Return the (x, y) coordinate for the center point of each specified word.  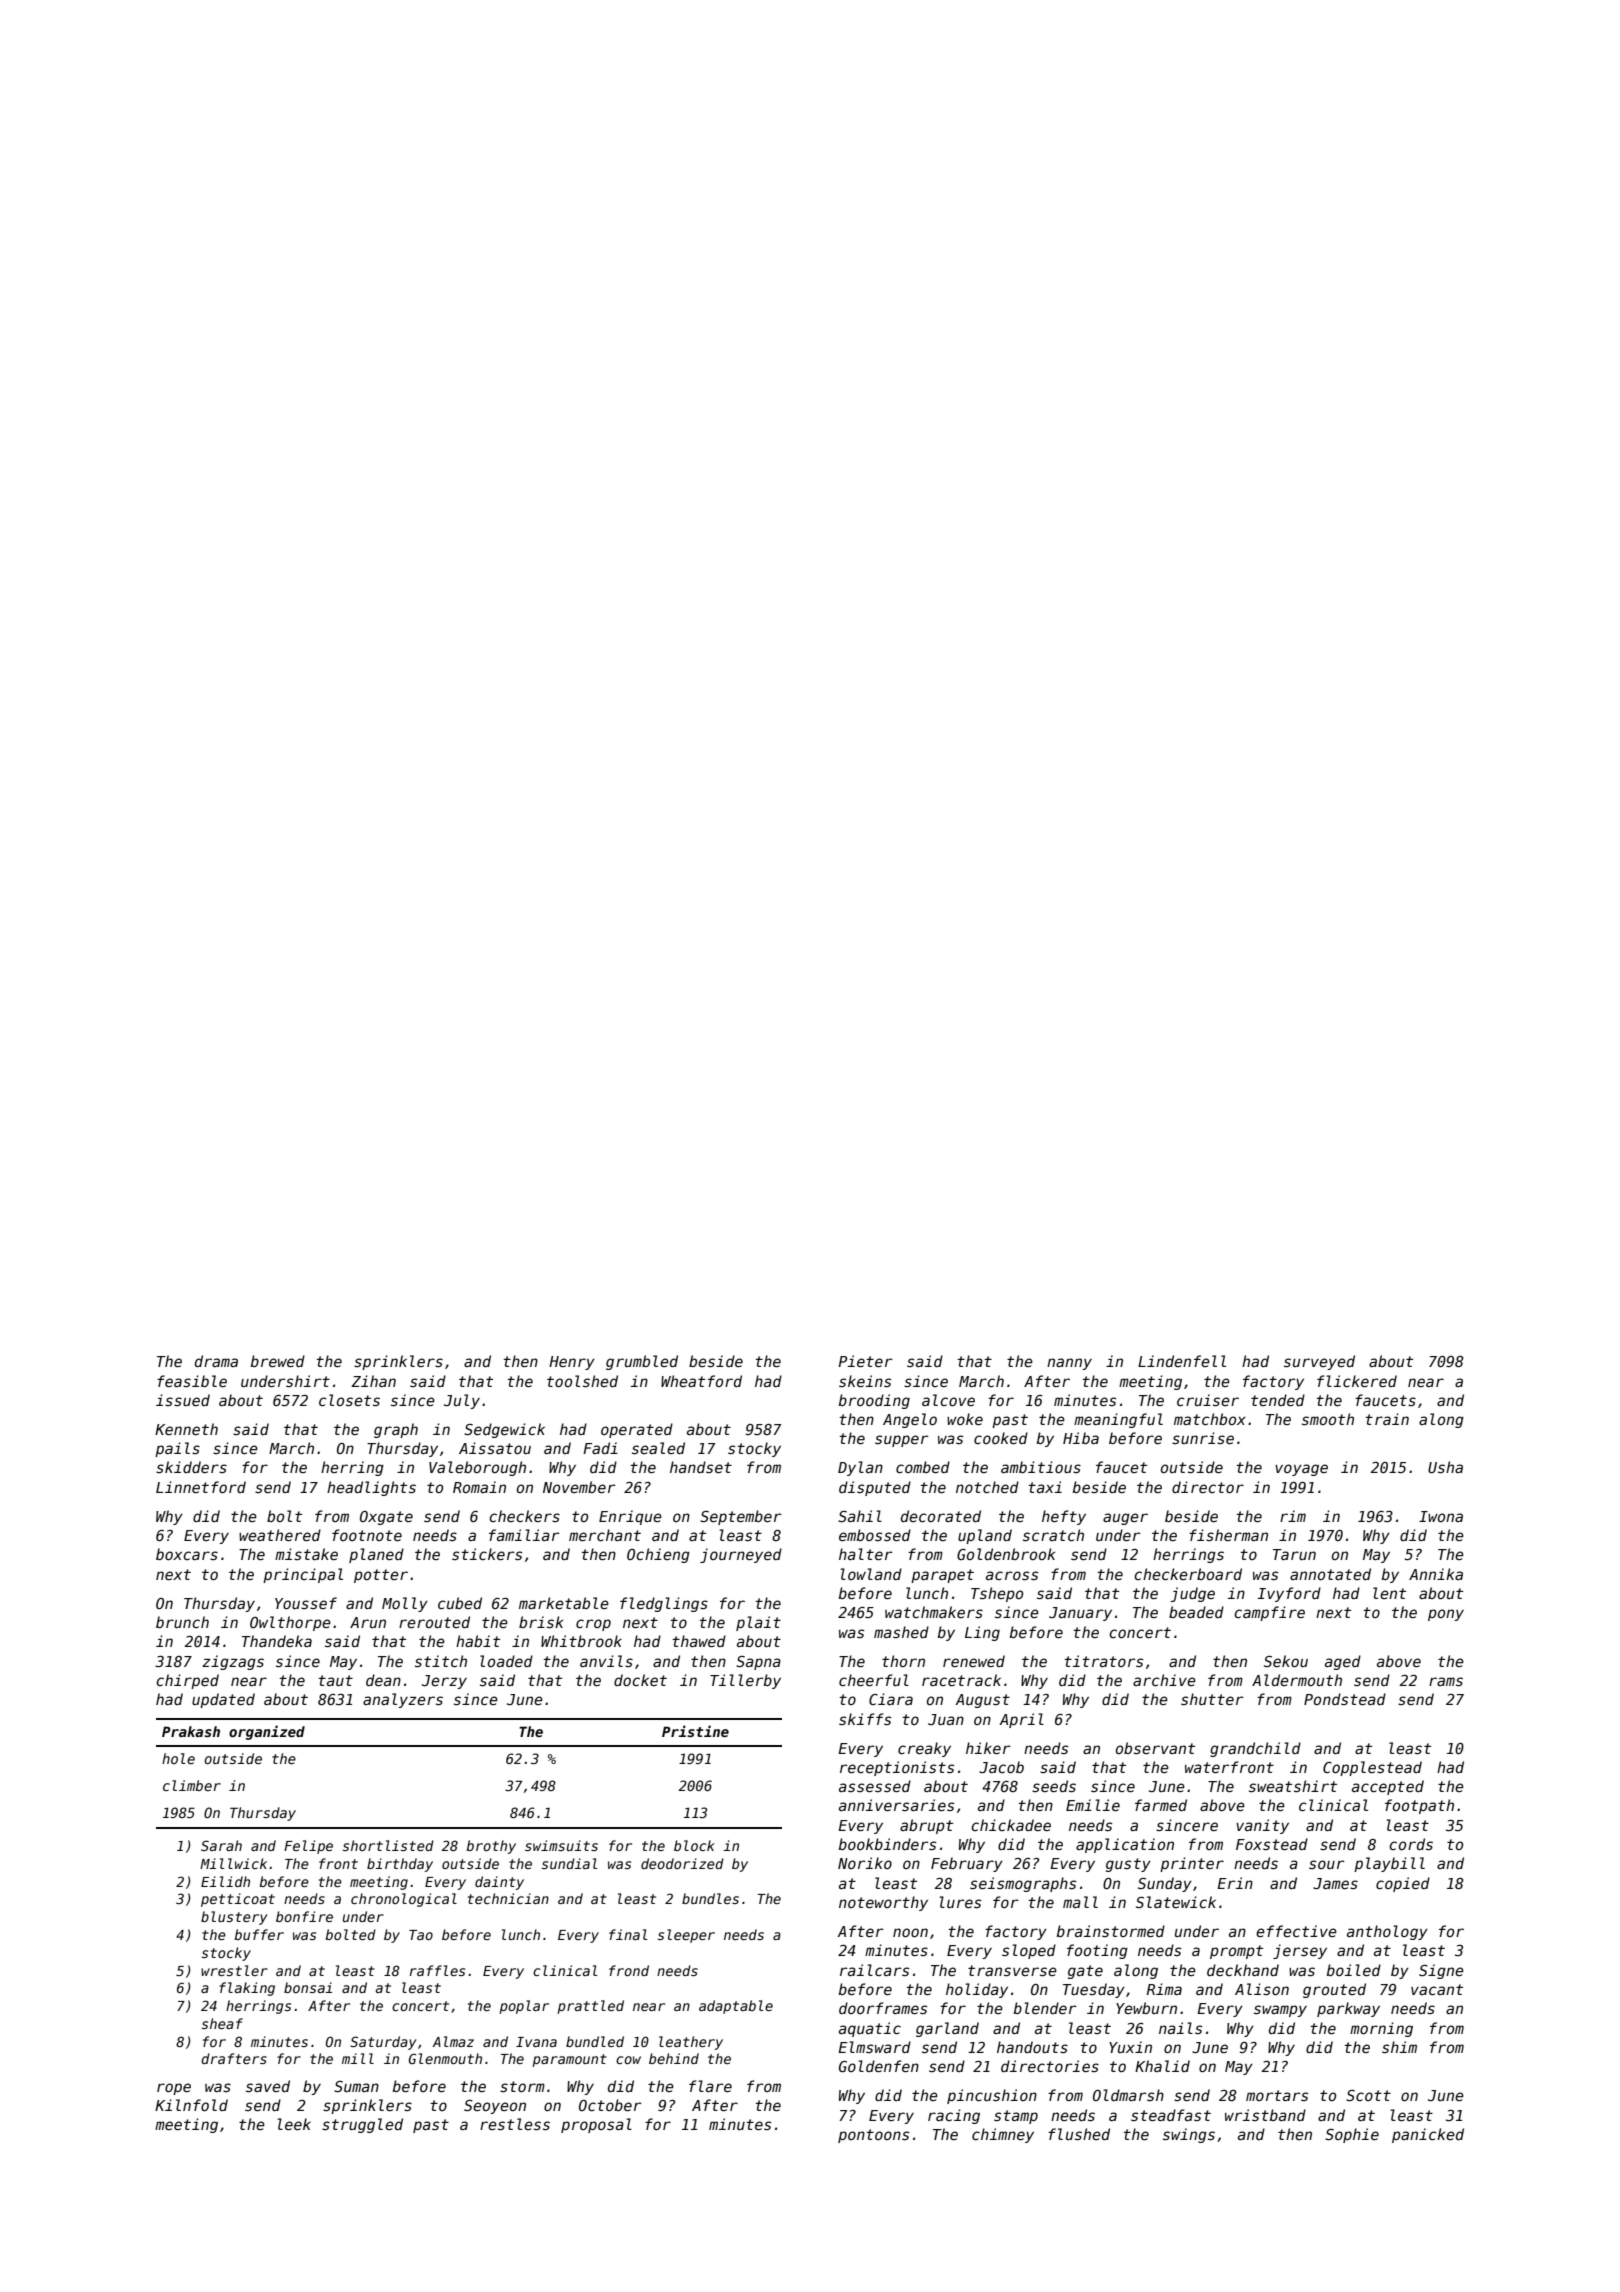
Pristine (695, 1731)
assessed (875, 1786)
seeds (1054, 1786)
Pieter (865, 1361)
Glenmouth (445, 2058)
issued (183, 1400)
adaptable (736, 2007)
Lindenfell (1182, 1361)
